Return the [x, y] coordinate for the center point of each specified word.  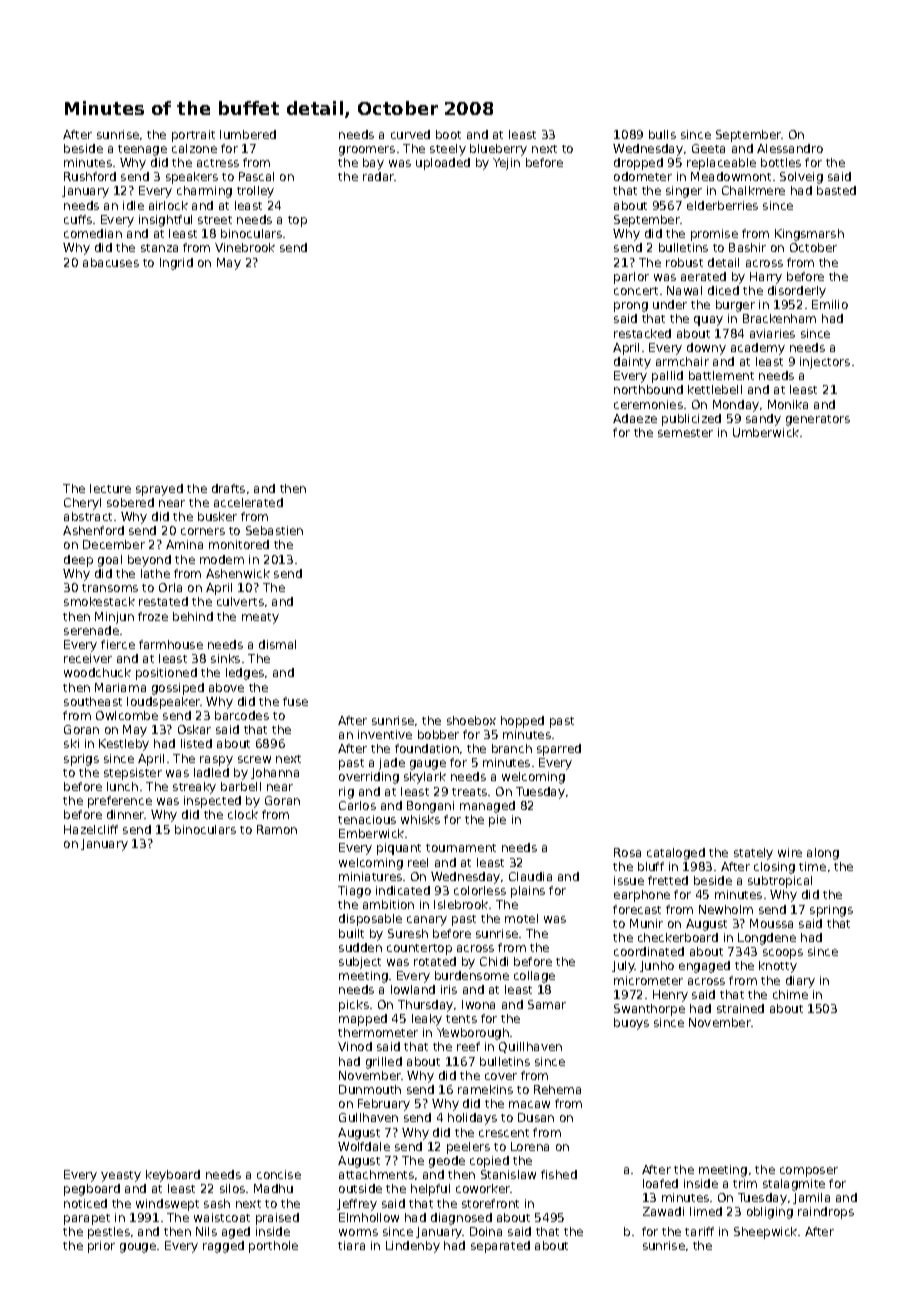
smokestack [99, 601]
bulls [662, 134]
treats [469, 792]
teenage [142, 150]
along [823, 854]
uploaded [443, 164]
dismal [277, 644]
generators [818, 420]
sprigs [81, 760]
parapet [87, 1219]
